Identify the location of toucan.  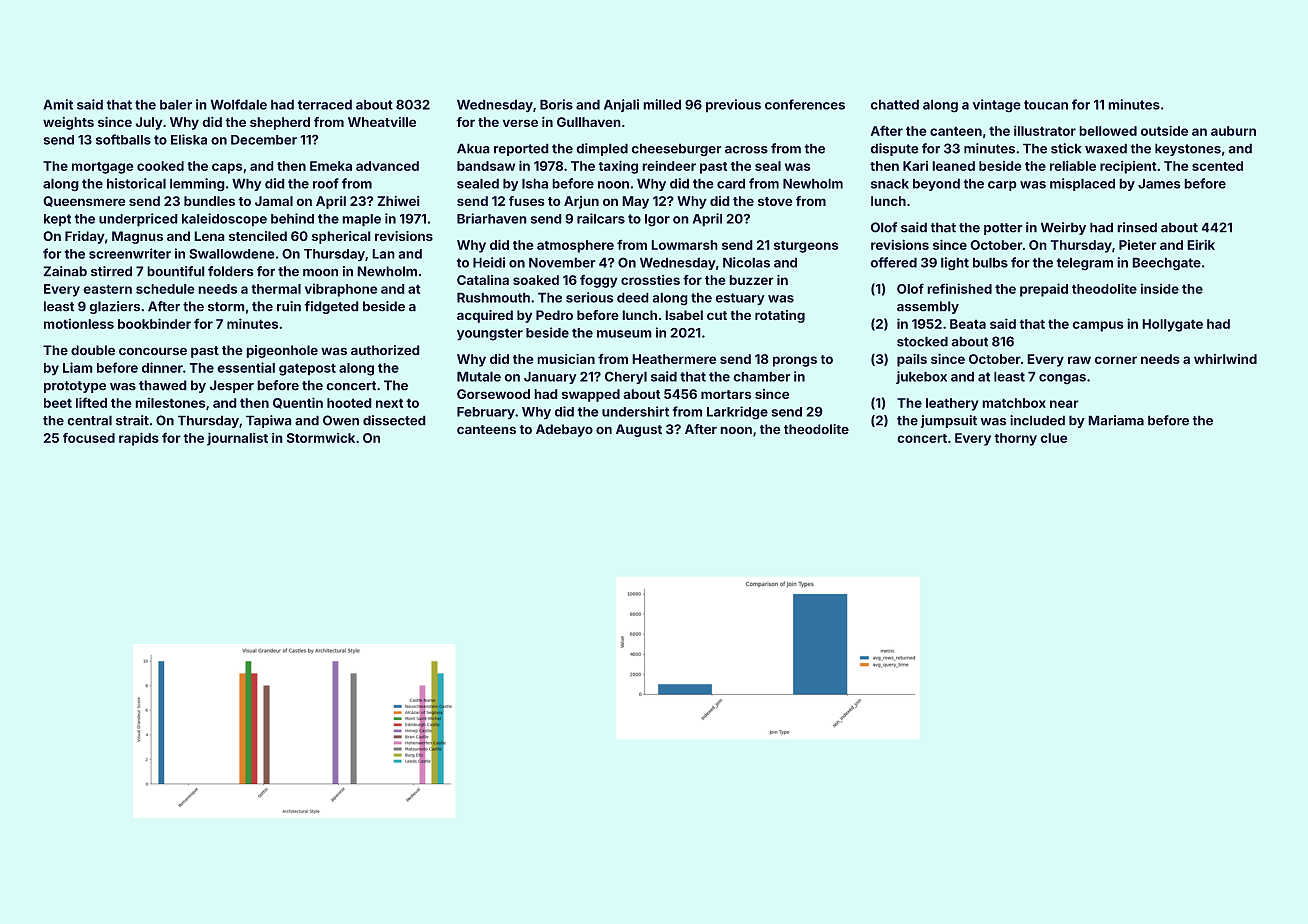
(1046, 105).
